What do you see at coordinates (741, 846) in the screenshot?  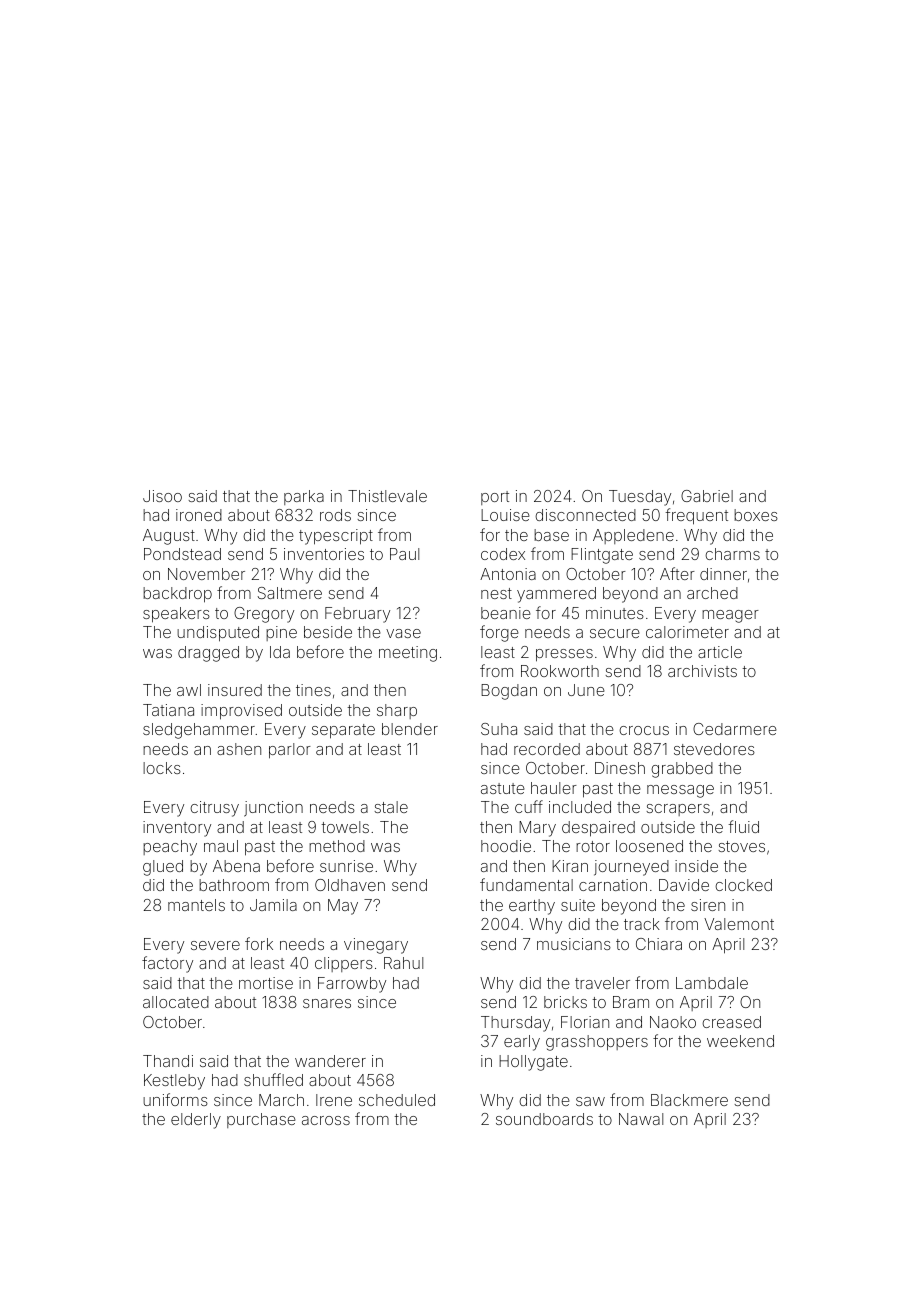 I see `stoves` at bounding box center [741, 846].
